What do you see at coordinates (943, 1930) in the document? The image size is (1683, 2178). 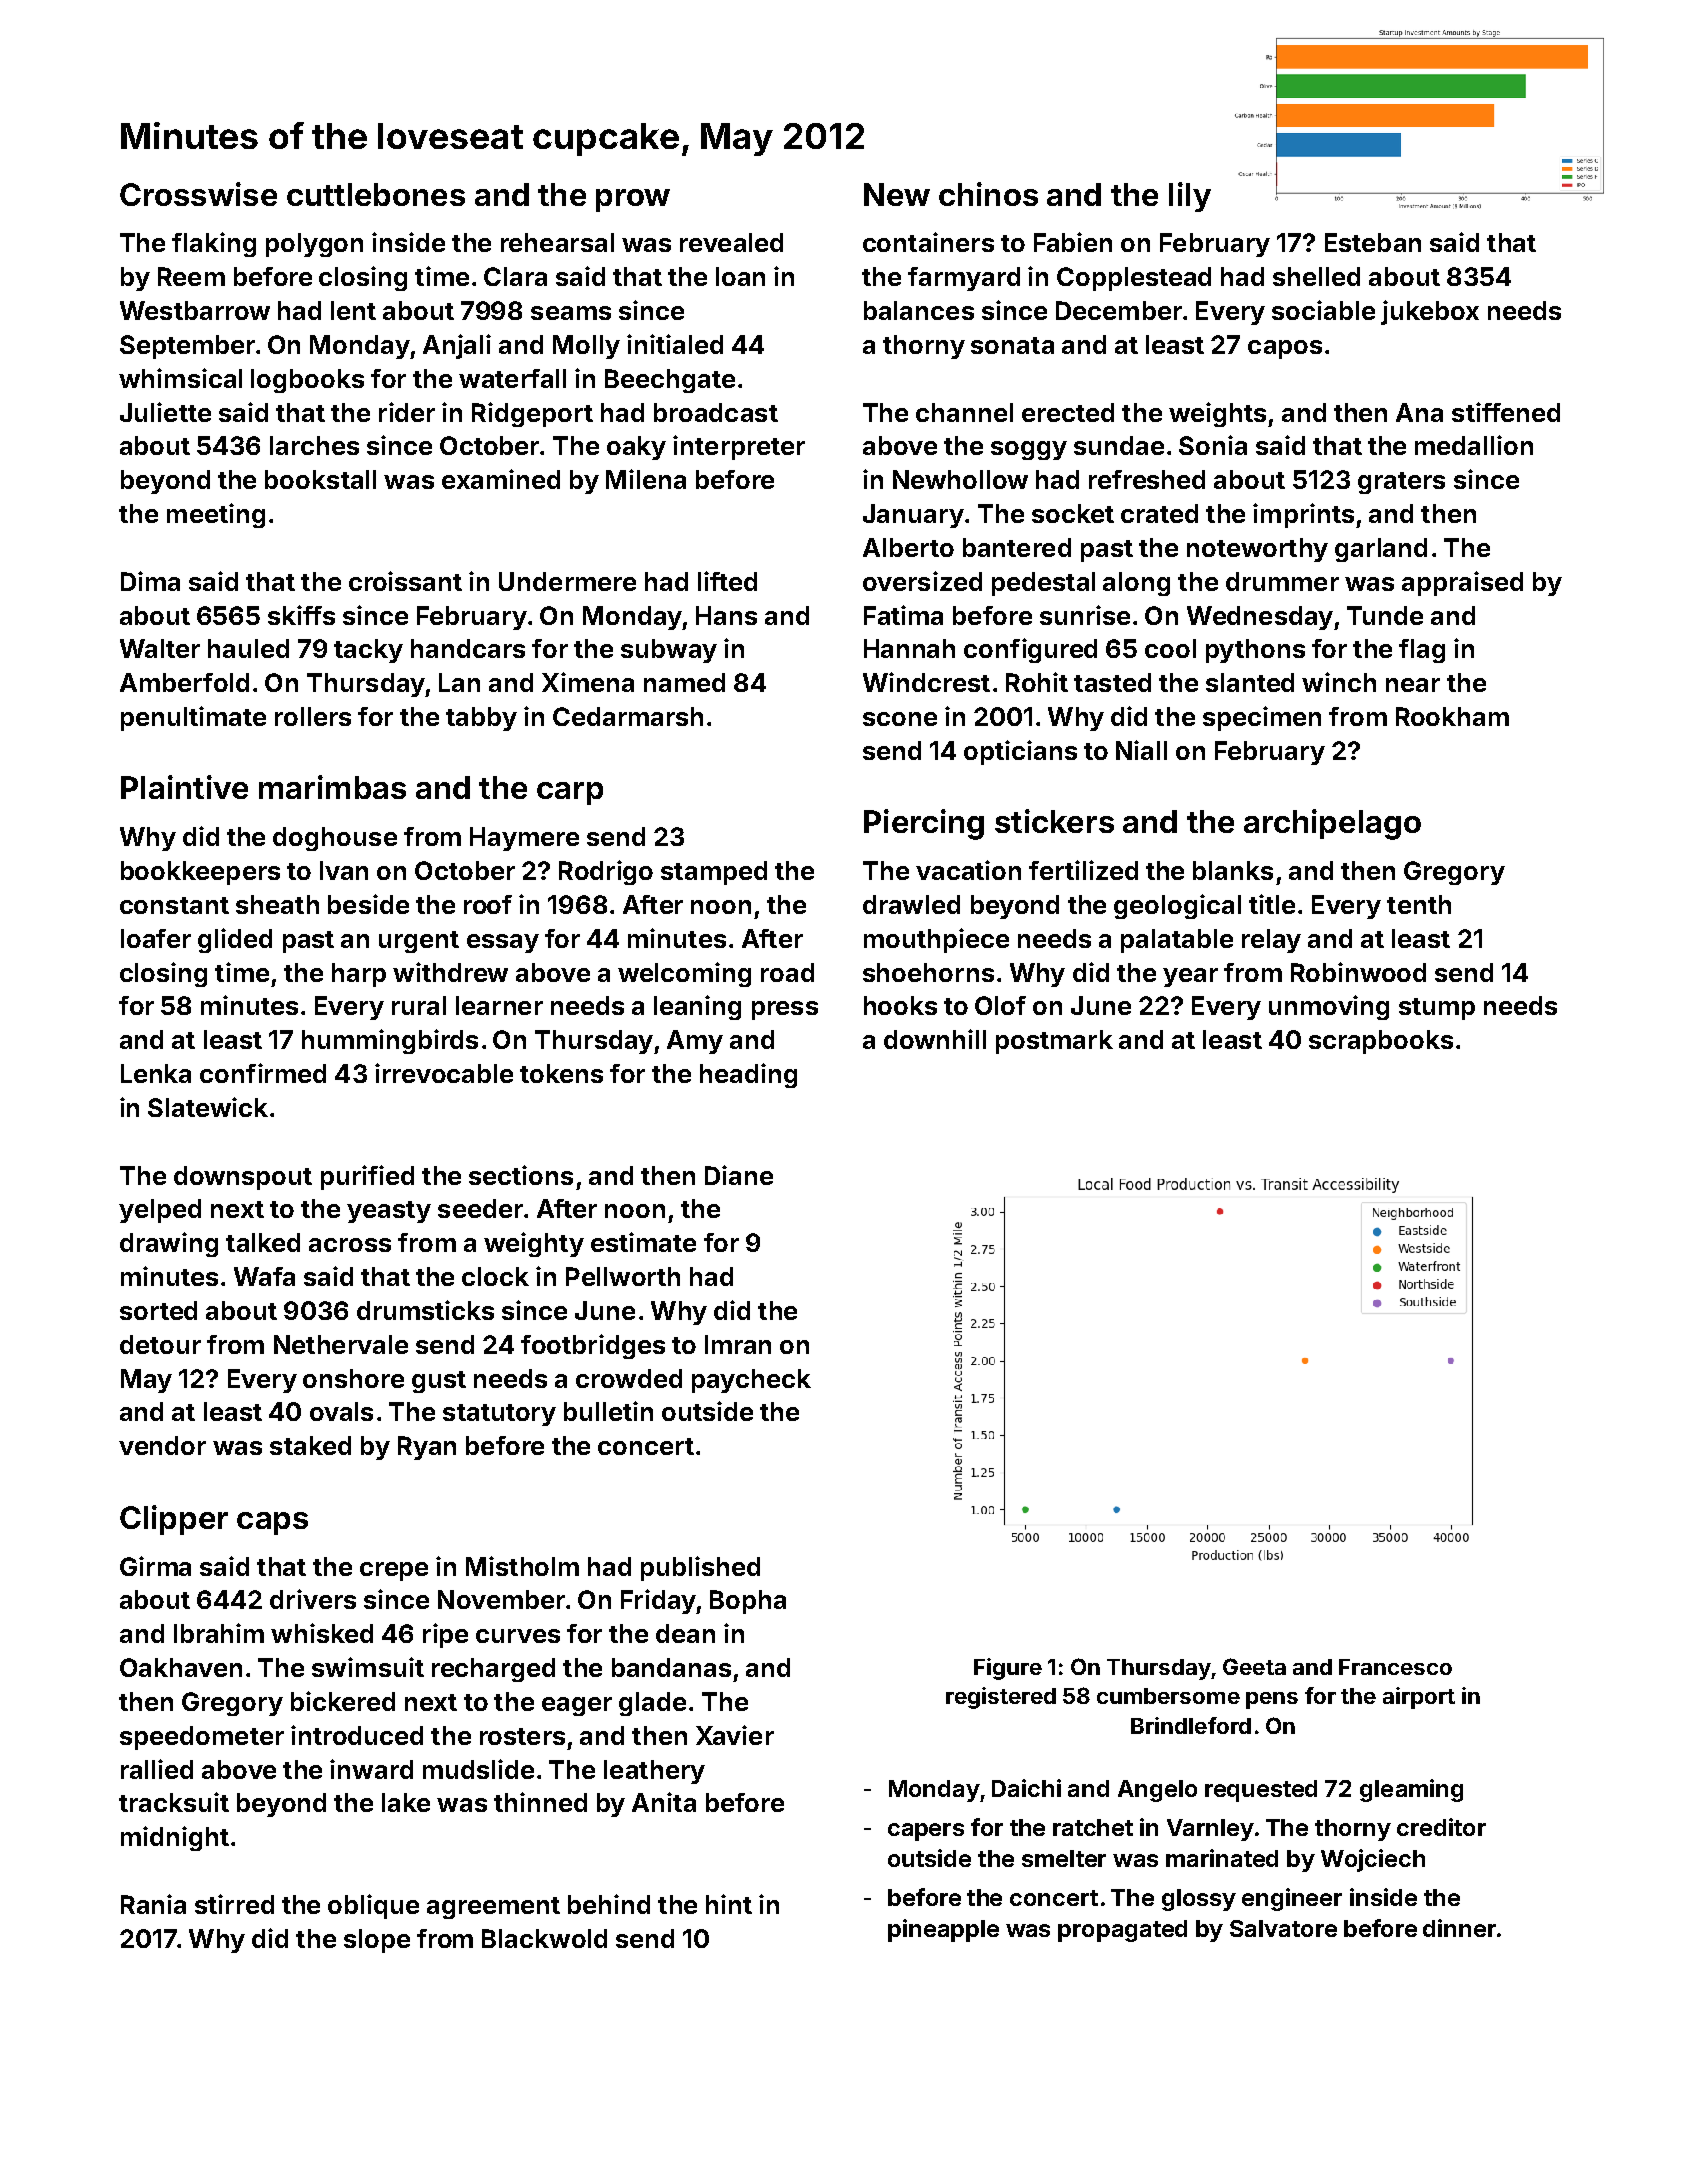 I see `pineapple` at bounding box center [943, 1930].
